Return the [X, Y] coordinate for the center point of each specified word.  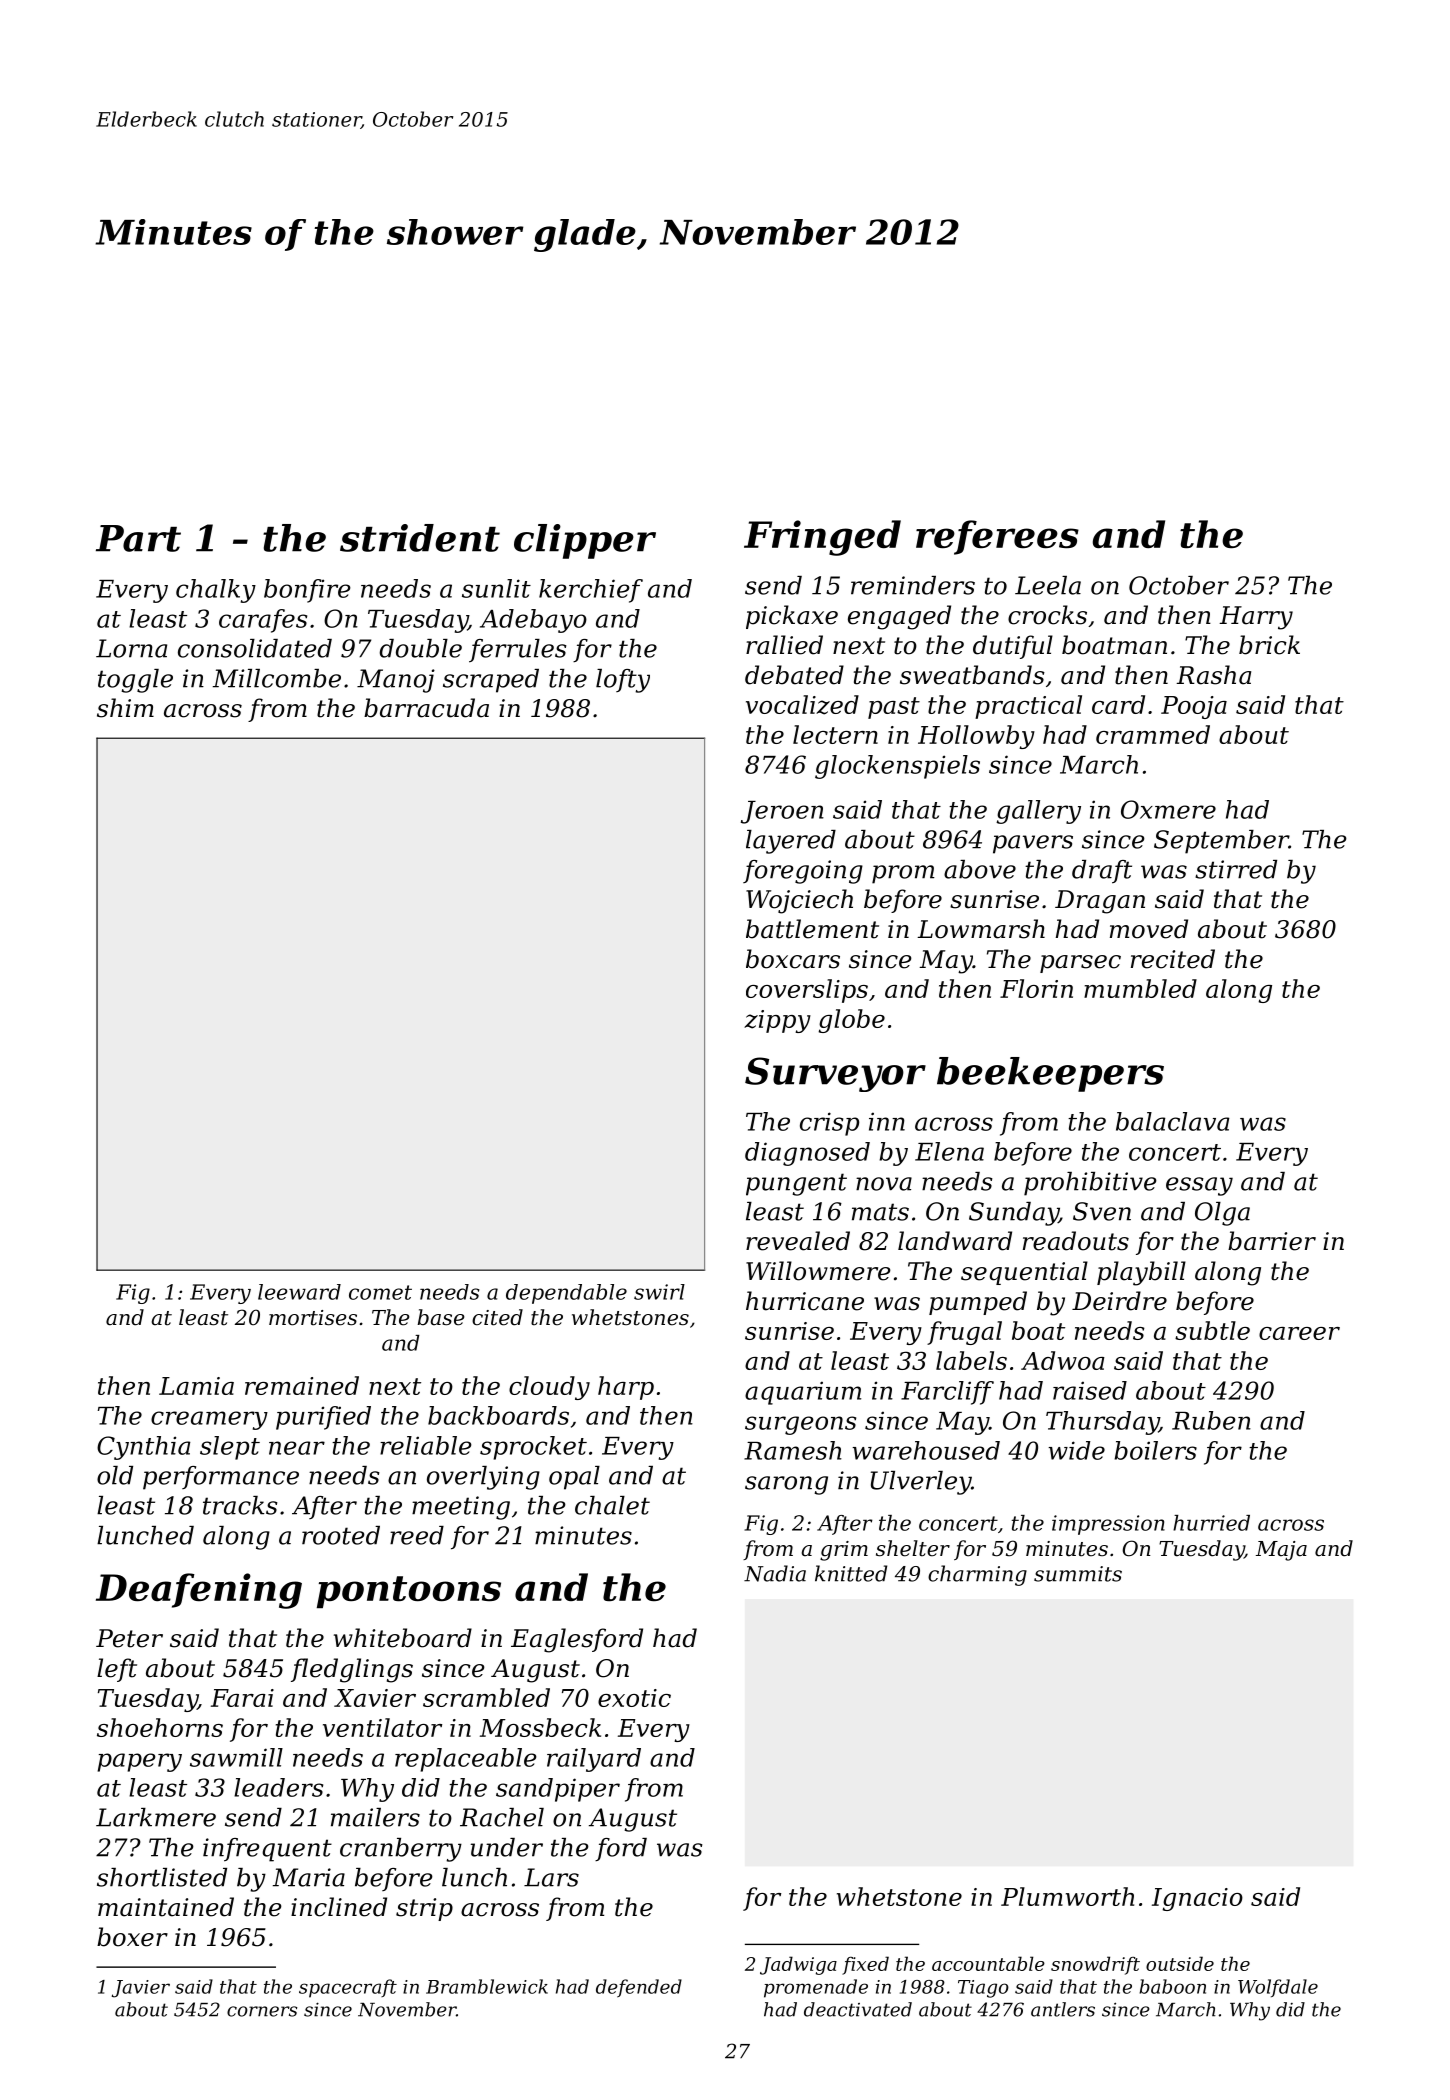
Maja [1281, 1551]
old [115, 1475]
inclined [339, 1907]
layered [791, 842]
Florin [1036, 988]
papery [139, 1762]
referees [997, 537]
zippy [777, 1021]
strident [420, 538]
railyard [594, 1760]
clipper [585, 541]
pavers [1033, 844]
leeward [299, 1292]
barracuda [426, 708]
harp [626, 1388]
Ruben [1211, 1420]
